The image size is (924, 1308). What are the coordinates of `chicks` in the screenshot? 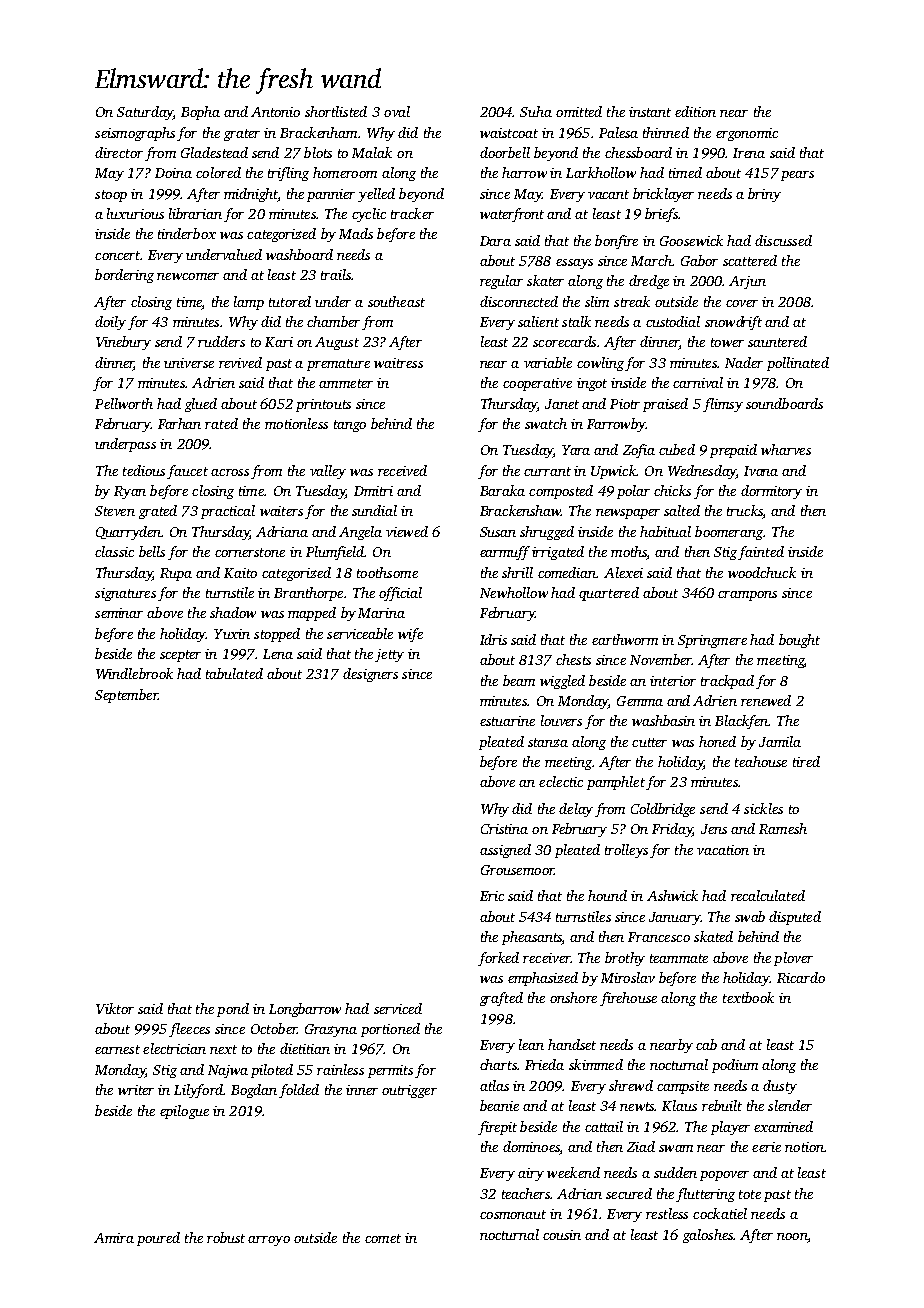 It's located at (672, 490).
